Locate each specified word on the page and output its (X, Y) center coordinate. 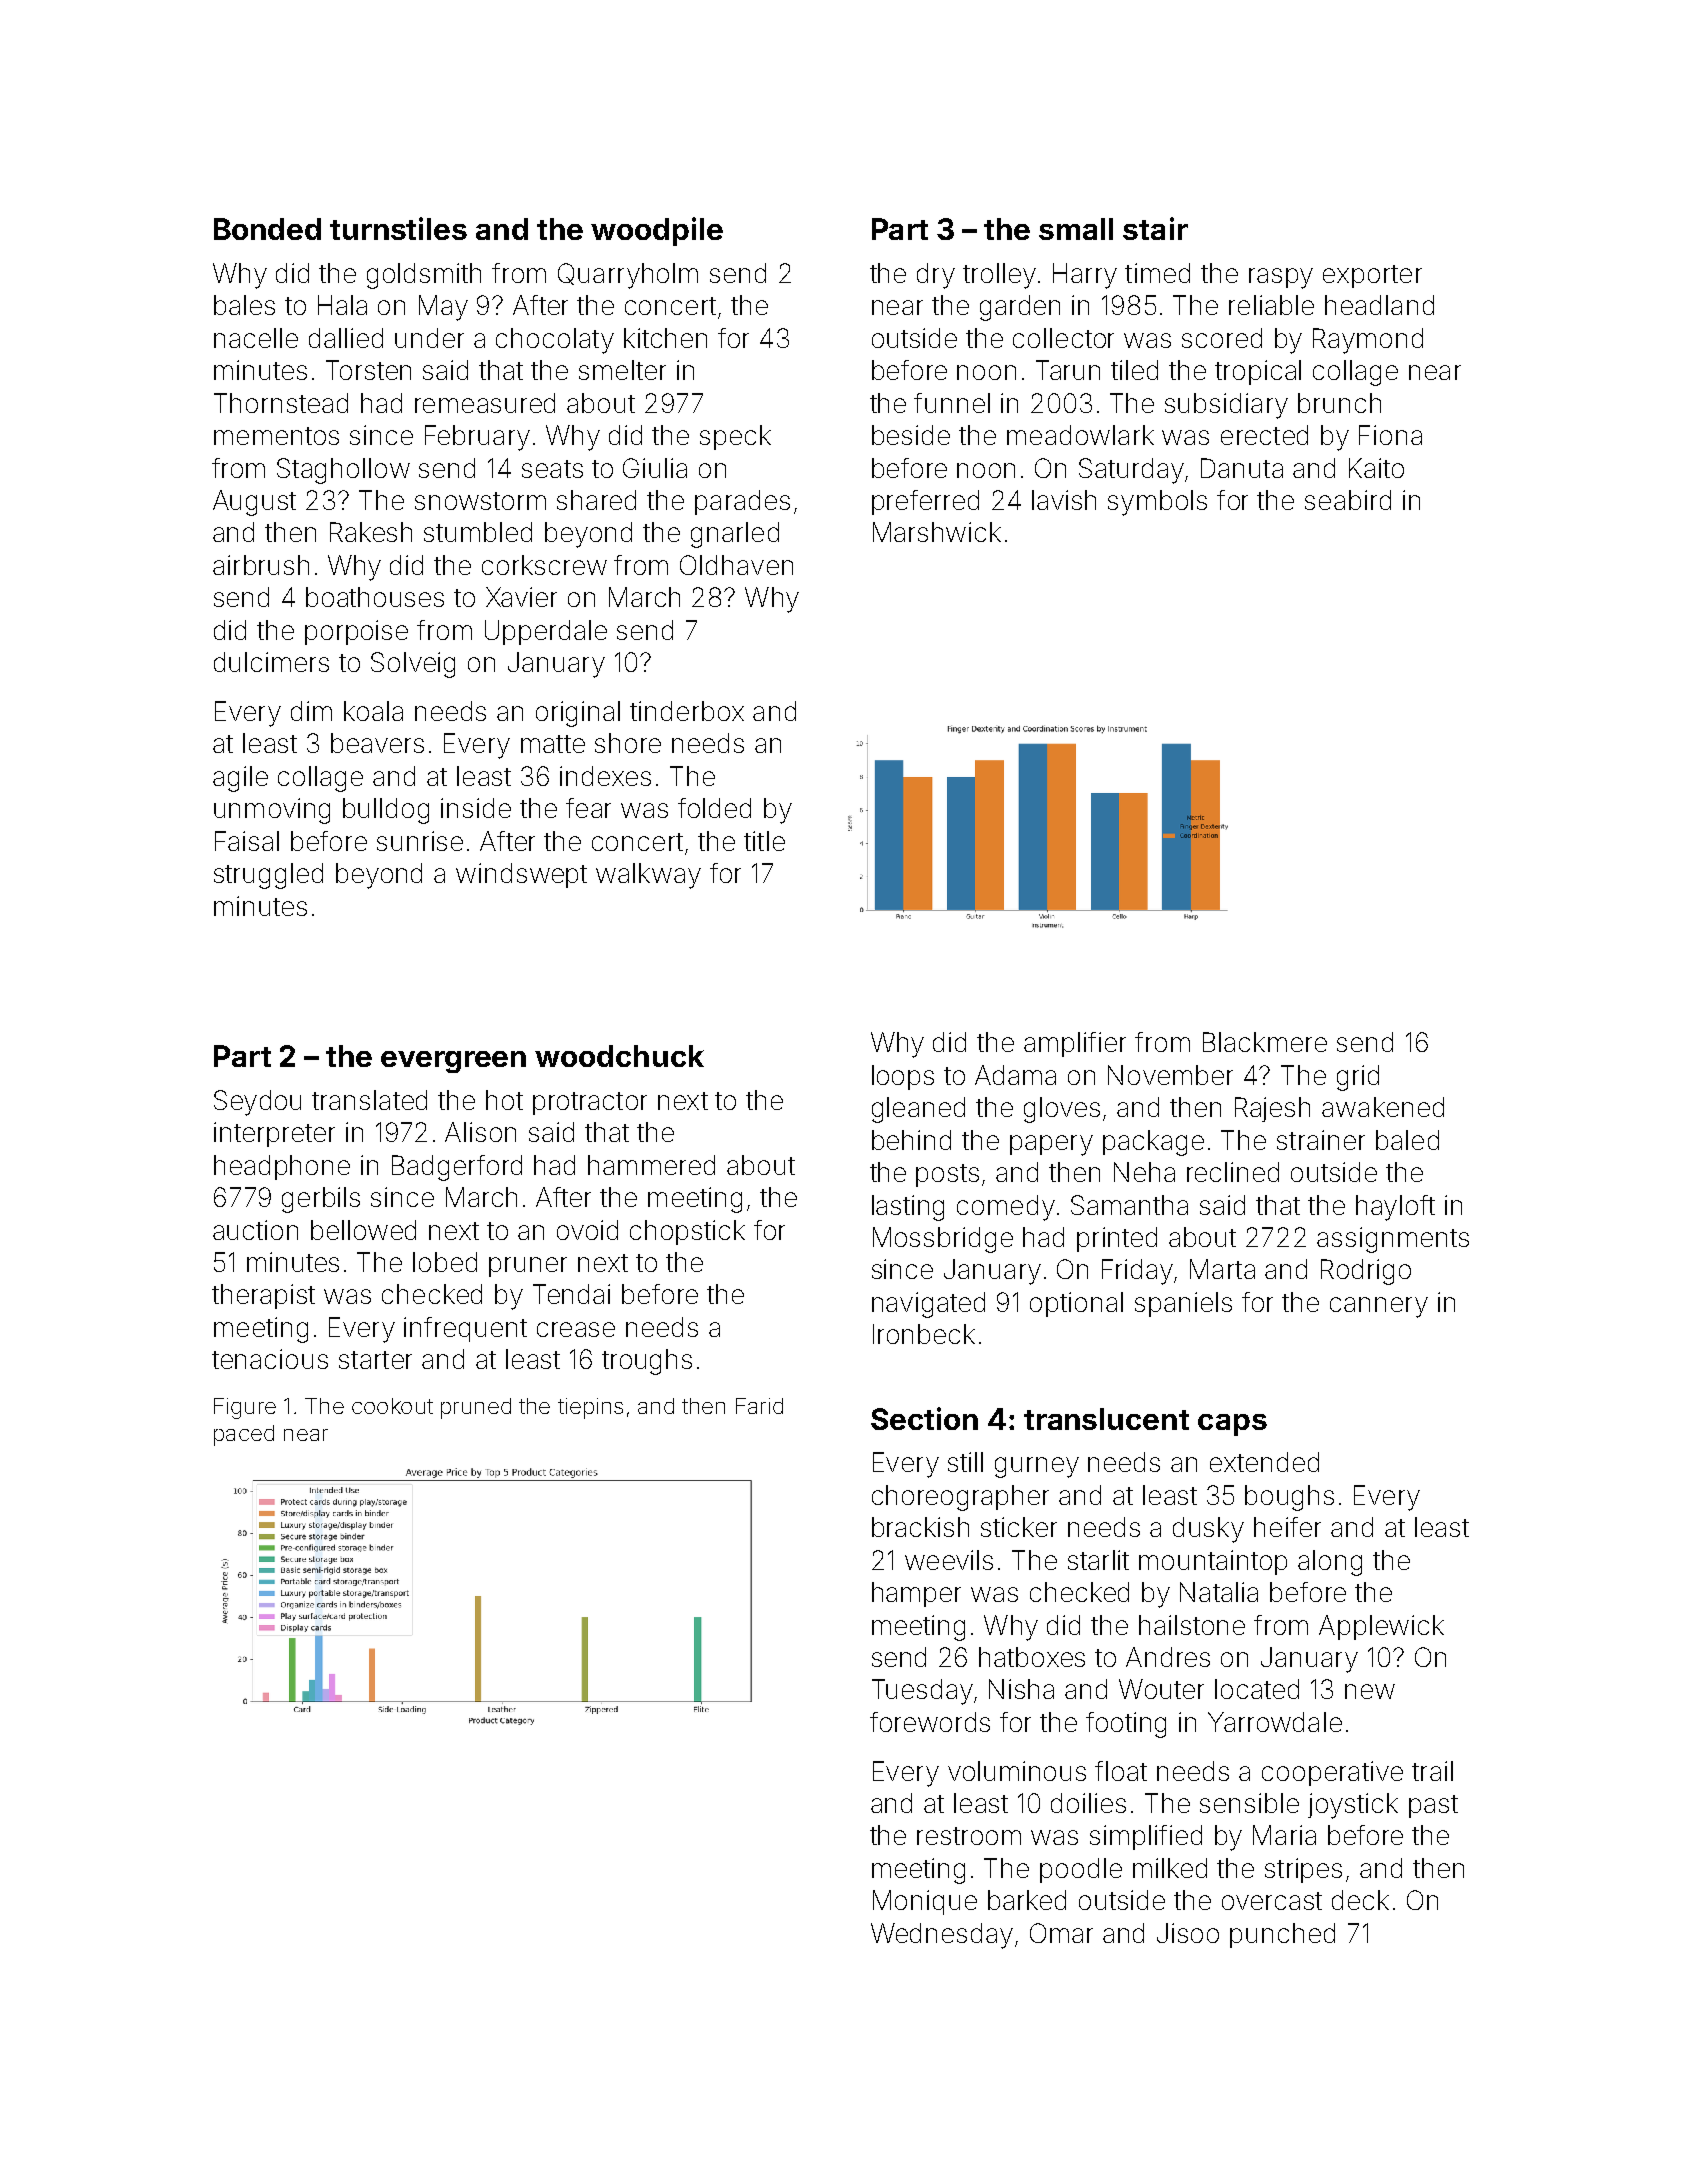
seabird (1348, 500)
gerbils (321, 1200)
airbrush (261, 565)
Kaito (1376, 468)
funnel (952, 403)
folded (714, 808)
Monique (925, 1902)
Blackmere (1265, 1042)
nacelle (256, 338)
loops (903, 1077)
